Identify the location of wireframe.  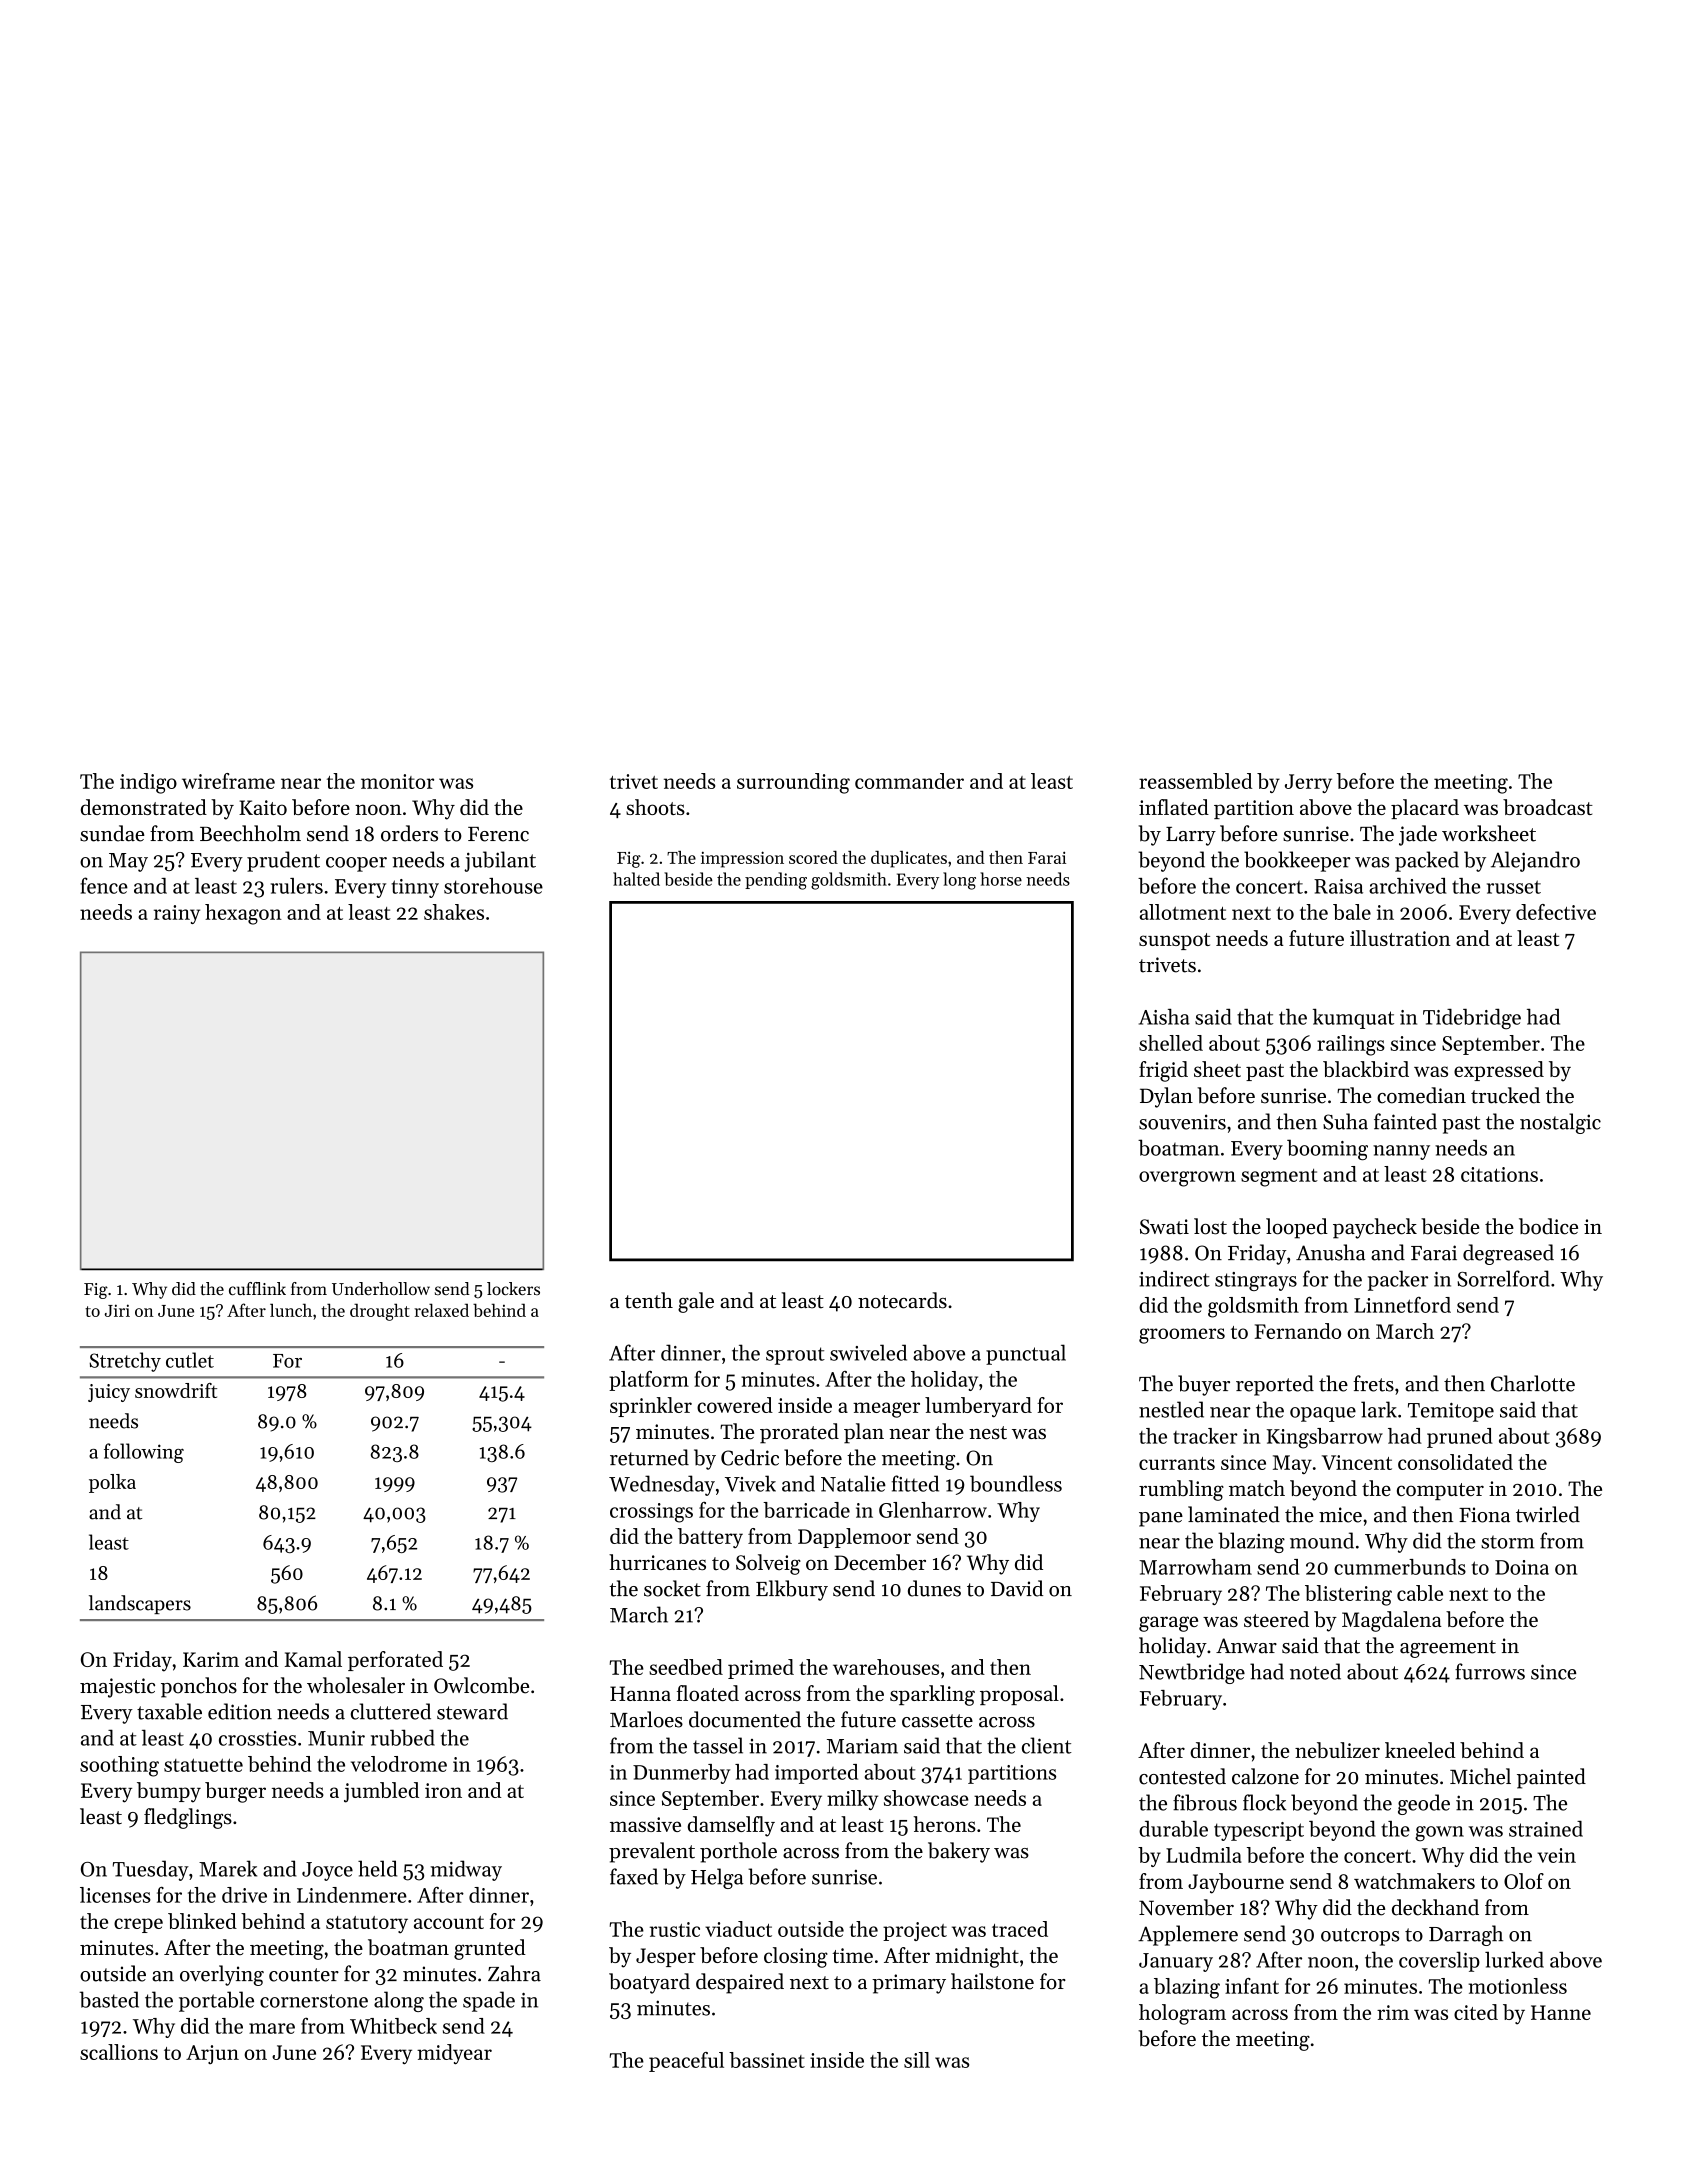
(228, 781).
